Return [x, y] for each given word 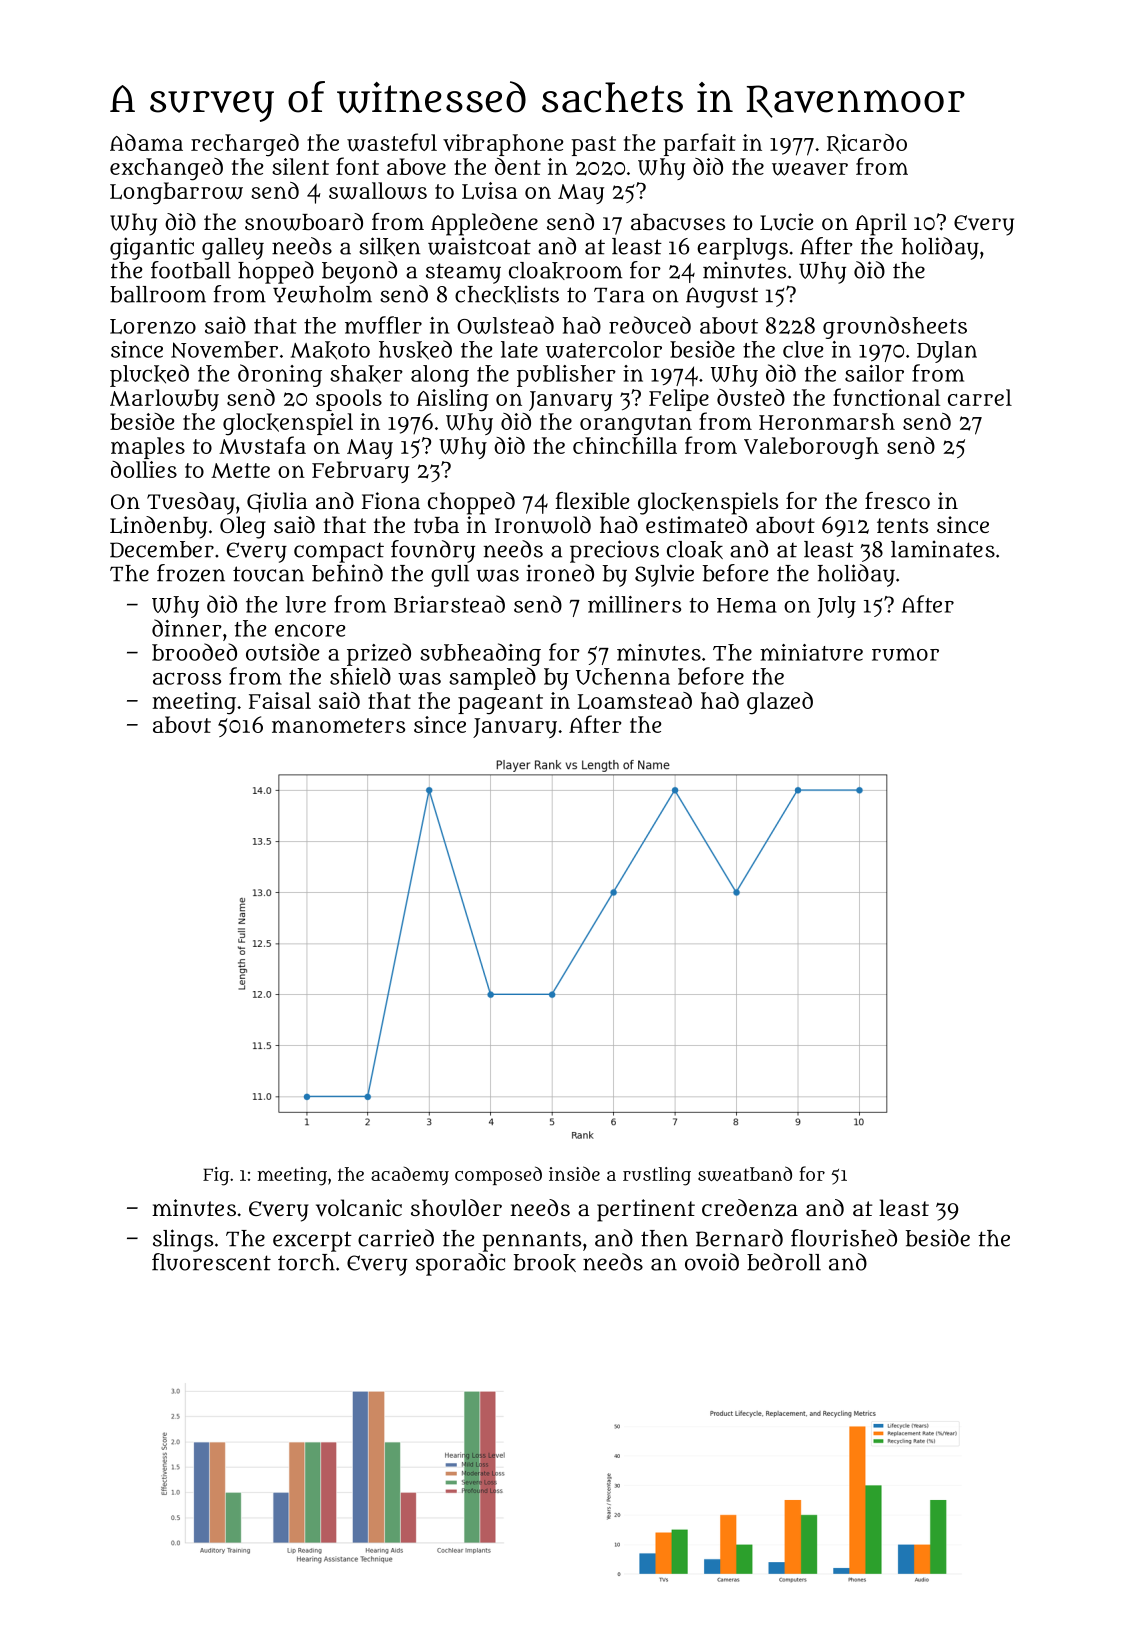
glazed [780, 703]
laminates [943, 549]
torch [306, 1262]
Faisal [280, 700]
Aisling [453, 400]
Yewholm [322, 294]
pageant [500, 704]
